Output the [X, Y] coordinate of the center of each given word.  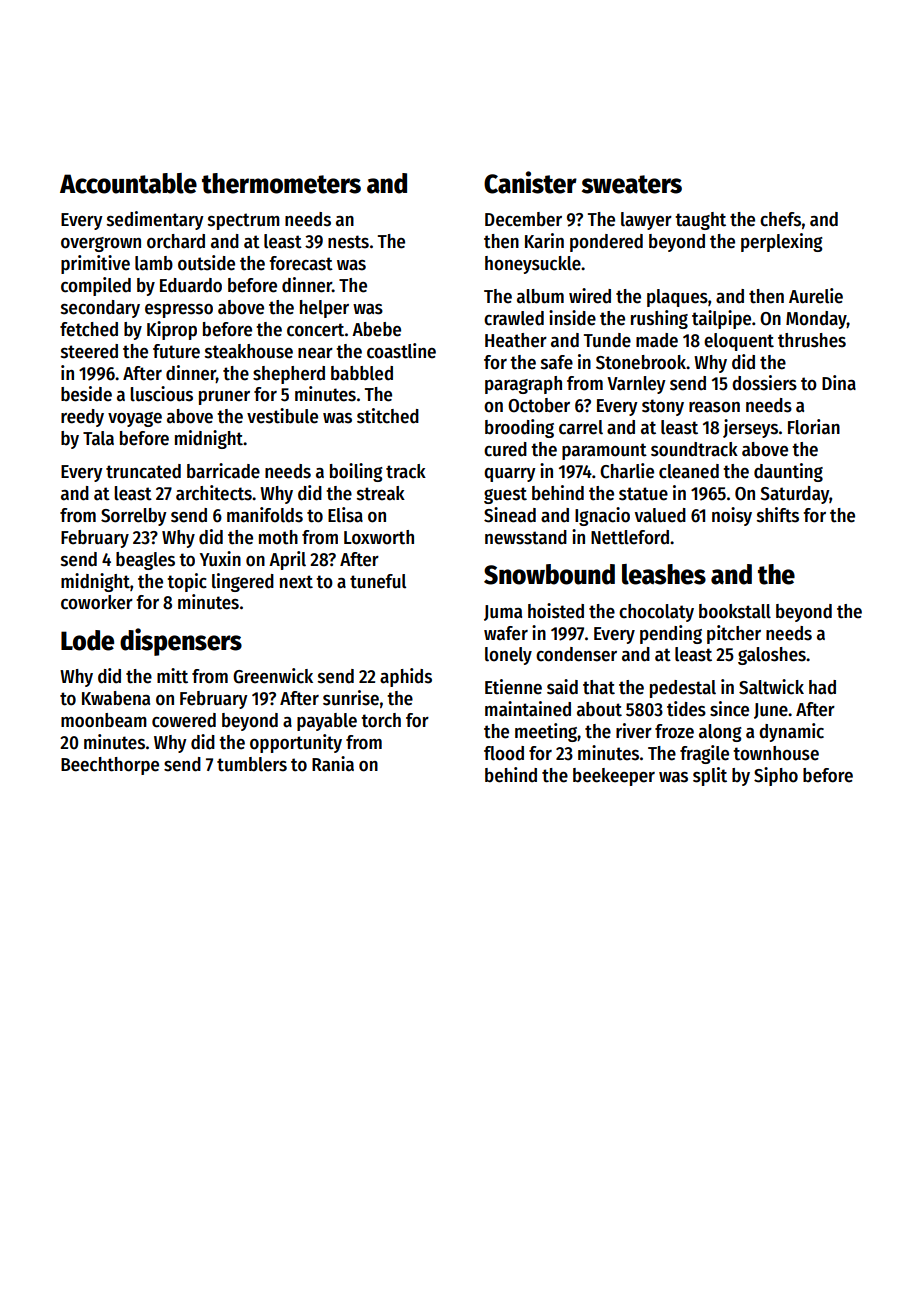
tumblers [252, 764]
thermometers [281, 183]
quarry [510, 475]
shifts [778, 515]
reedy [82, 418]
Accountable [128, 183]
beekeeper [614, 777]
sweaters [632, 184]
